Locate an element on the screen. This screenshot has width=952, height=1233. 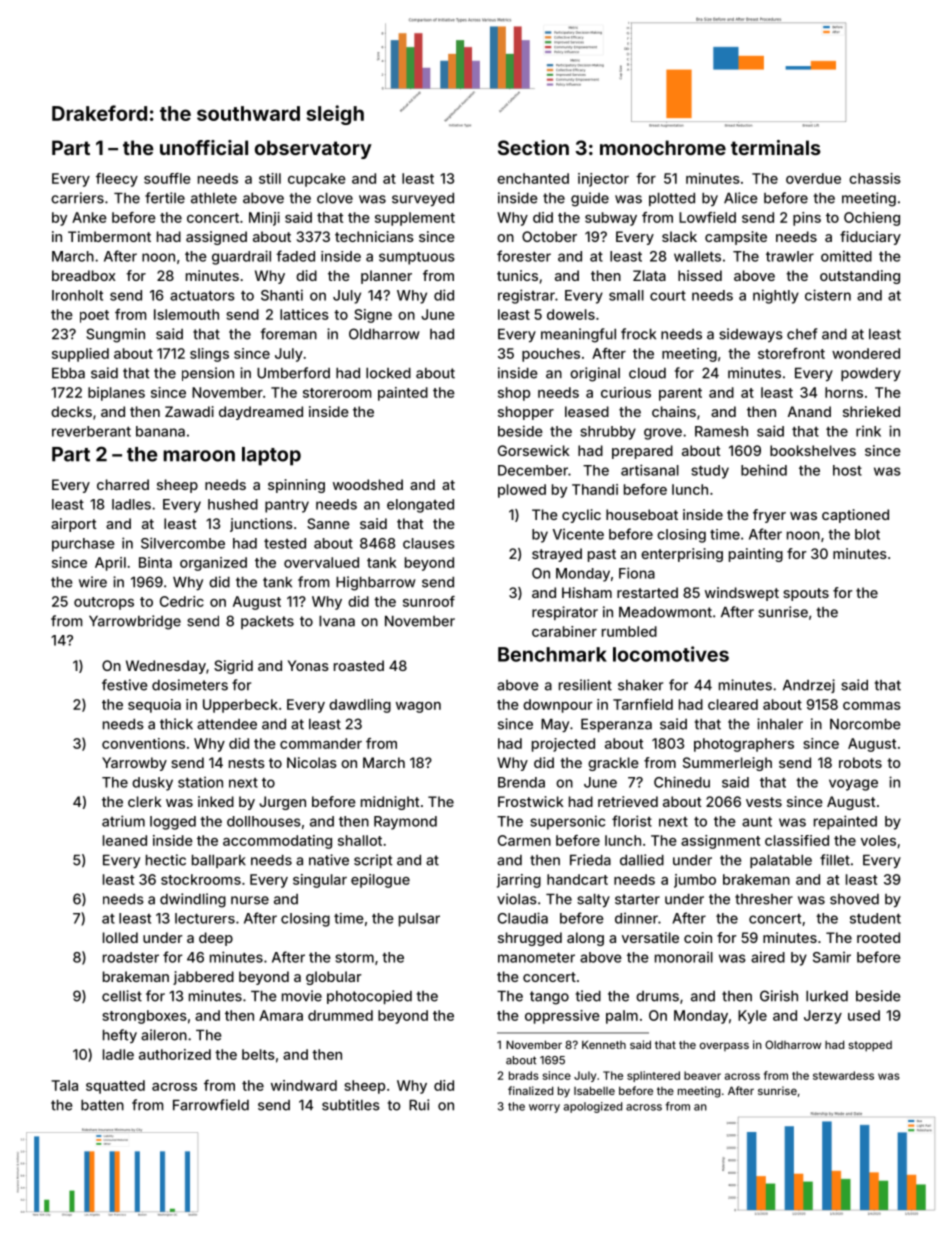
observatory is located at coordinates (313, 149).
